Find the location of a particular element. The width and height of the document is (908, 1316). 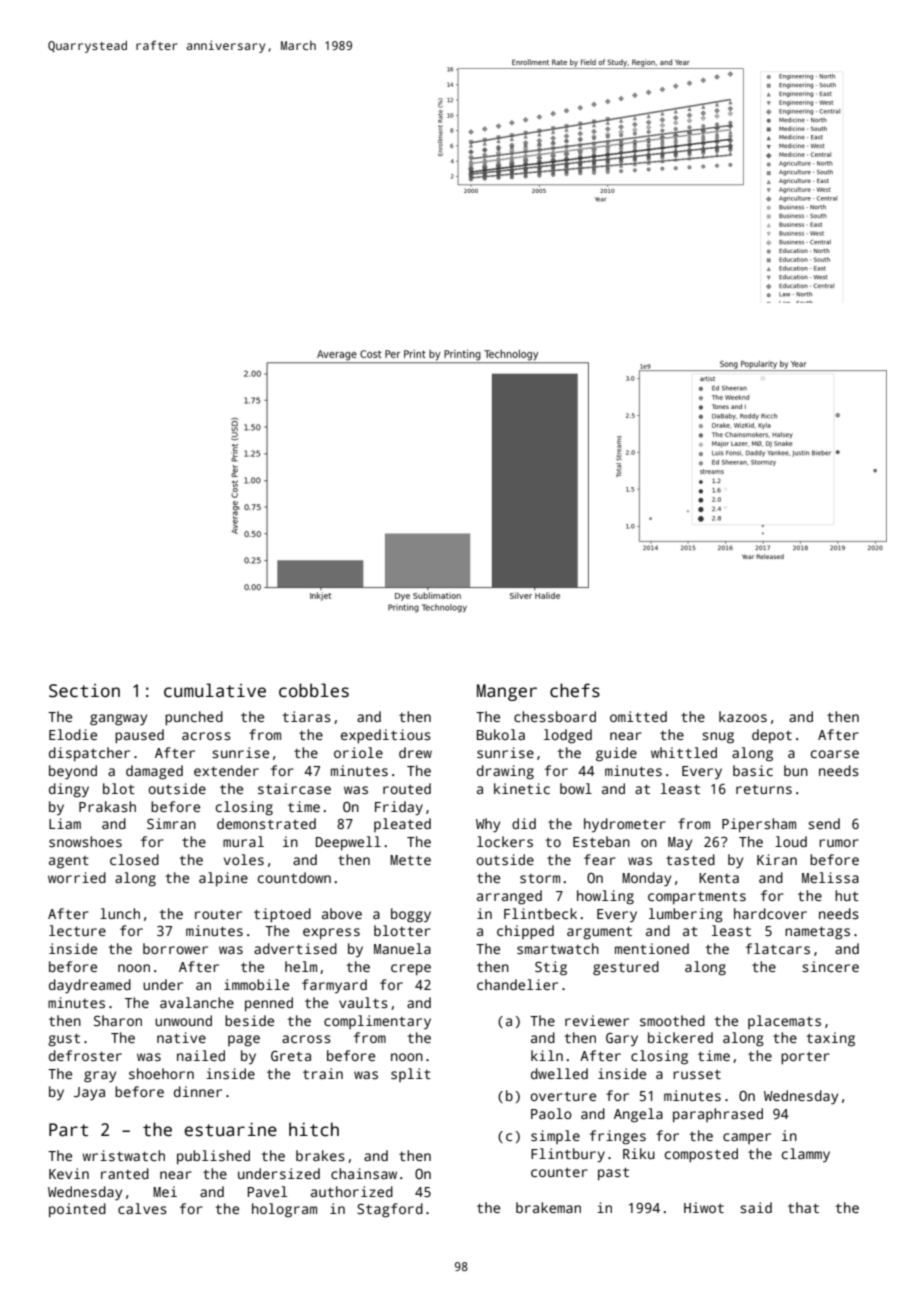

bowl is located at coordinates (576, 788).
